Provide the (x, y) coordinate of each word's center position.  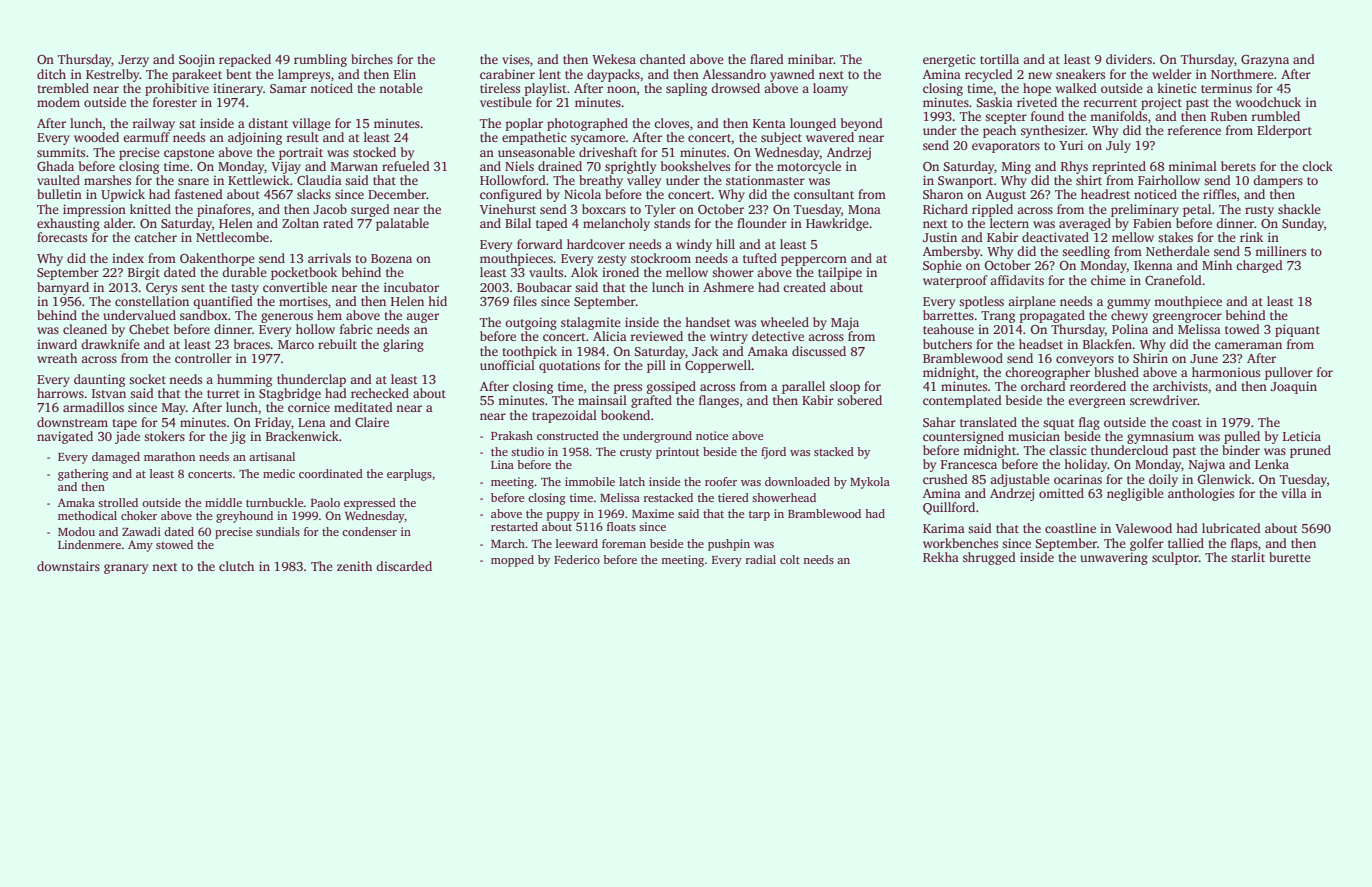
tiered (733, 497)
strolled (118, 502)
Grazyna (1265, 60)
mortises (303, 301)
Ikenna (1153, 265)
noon (621, 89)
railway (153, 124)
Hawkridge (837, 224)
